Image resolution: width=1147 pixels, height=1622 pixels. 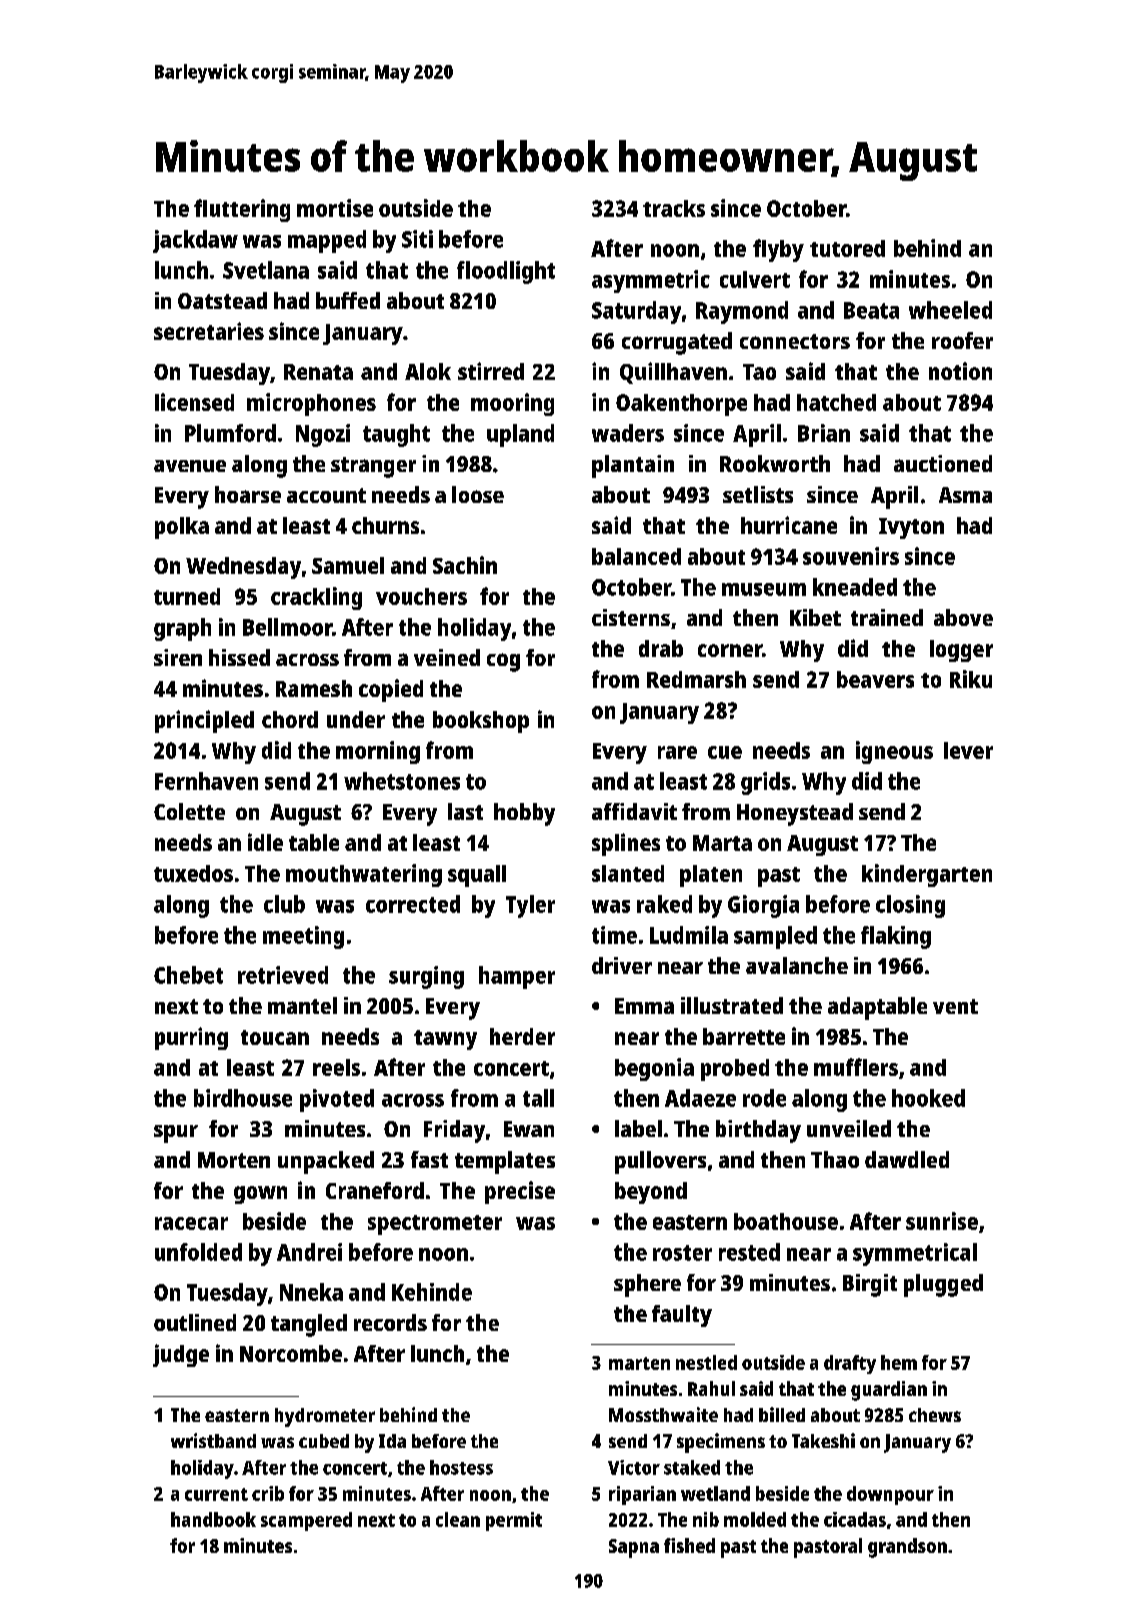 What do you see at coordinates (847, 248) in the screenshot?
I see `tutored` at bounding box center [847, 248].
